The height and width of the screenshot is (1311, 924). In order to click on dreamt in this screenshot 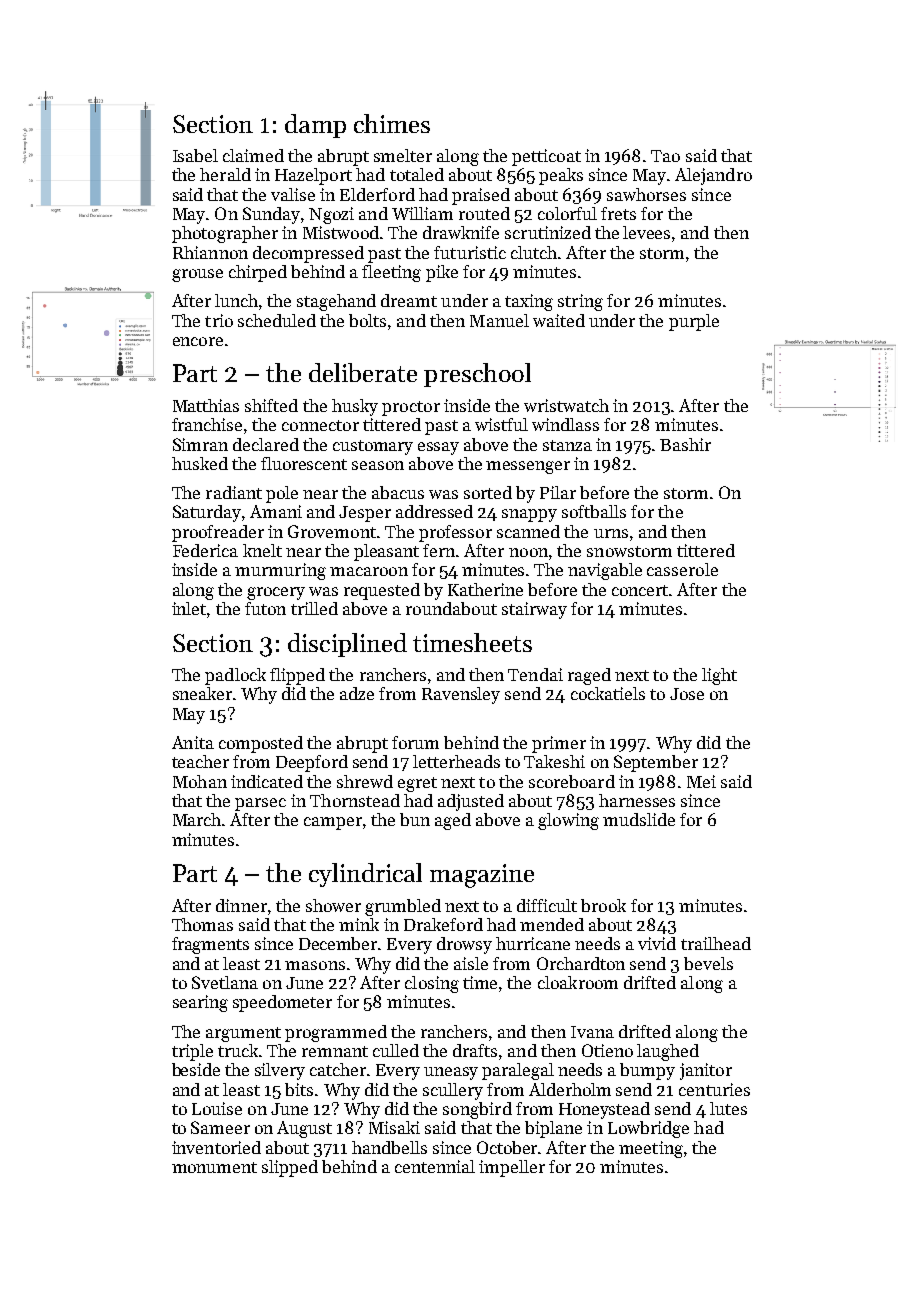, I will do `click(409, 300)`.
